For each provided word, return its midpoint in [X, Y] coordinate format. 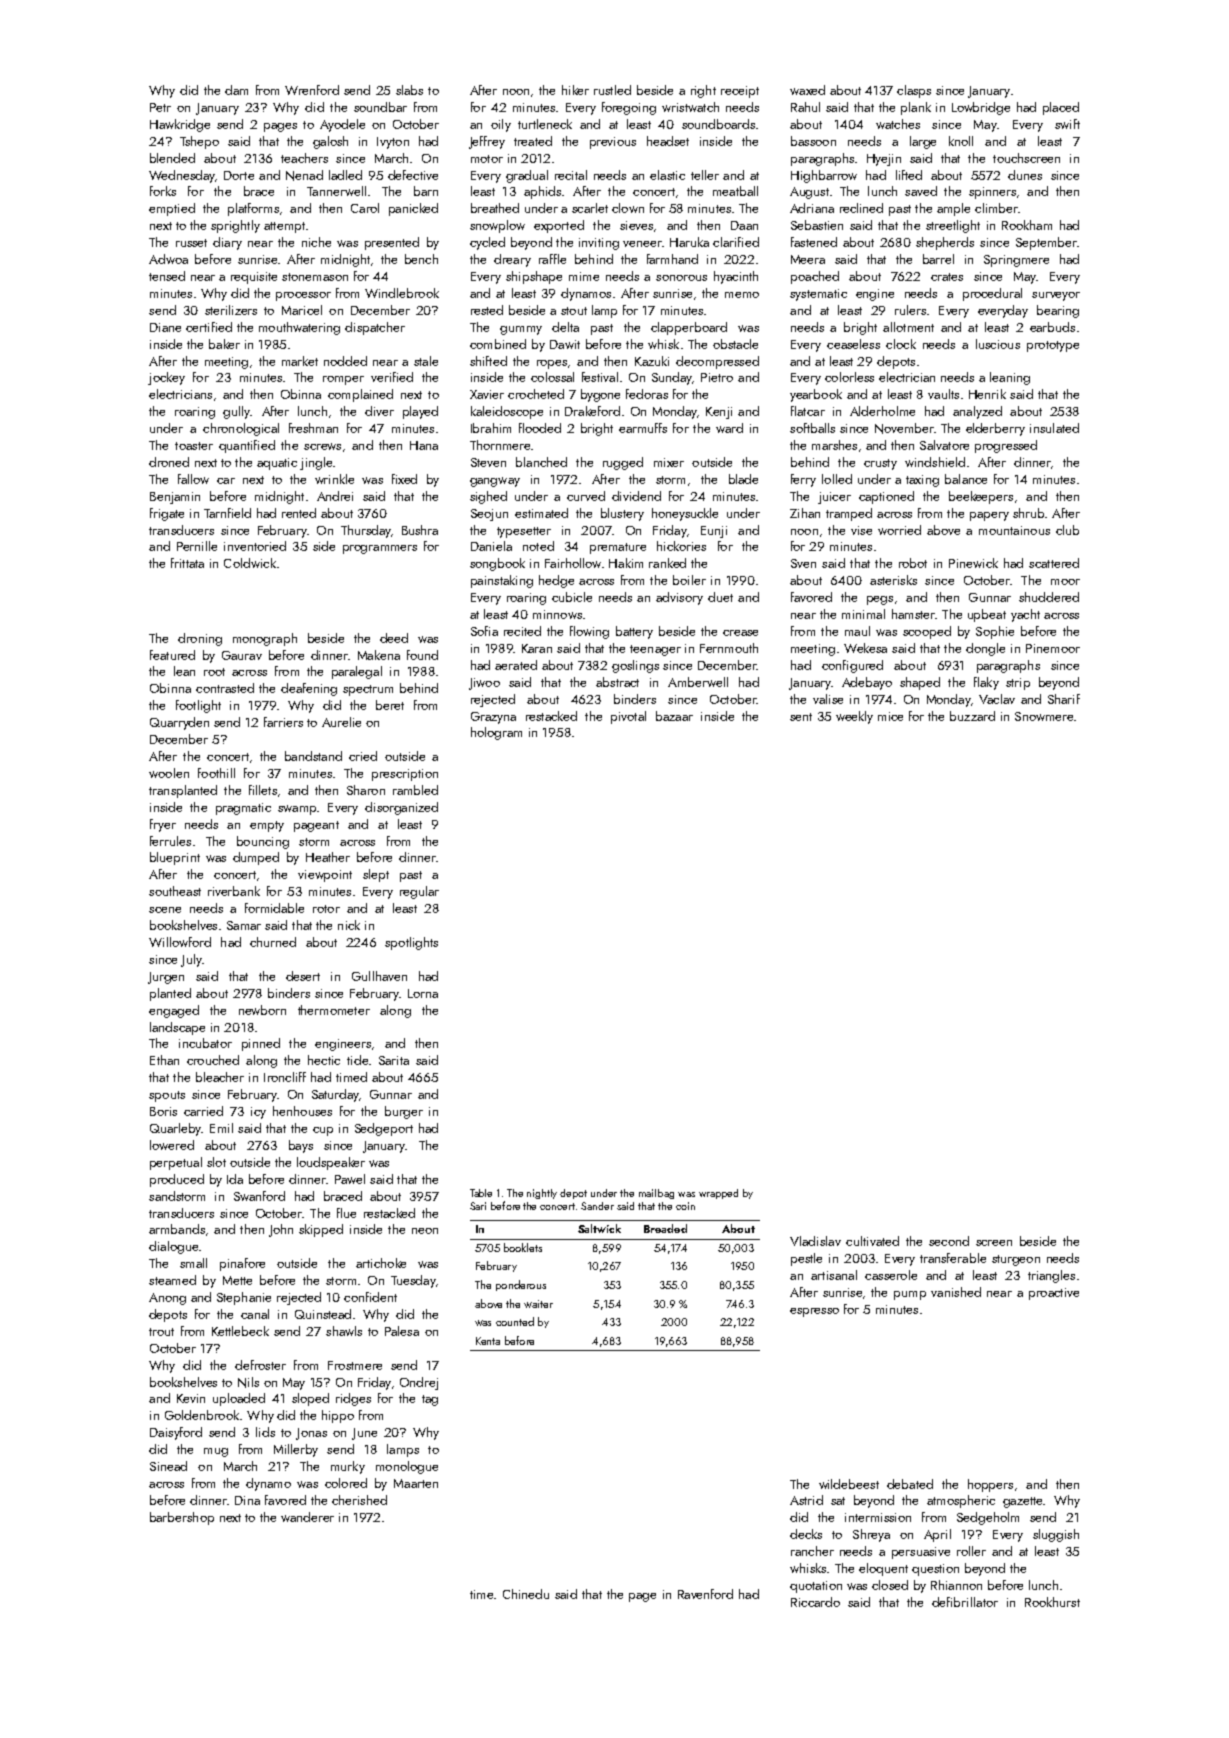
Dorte [239, 175]
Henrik [987, 394]
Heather [328, 857]
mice [890, 716]
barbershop [182, 1518]
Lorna [423, 993]
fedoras [647, 394]
